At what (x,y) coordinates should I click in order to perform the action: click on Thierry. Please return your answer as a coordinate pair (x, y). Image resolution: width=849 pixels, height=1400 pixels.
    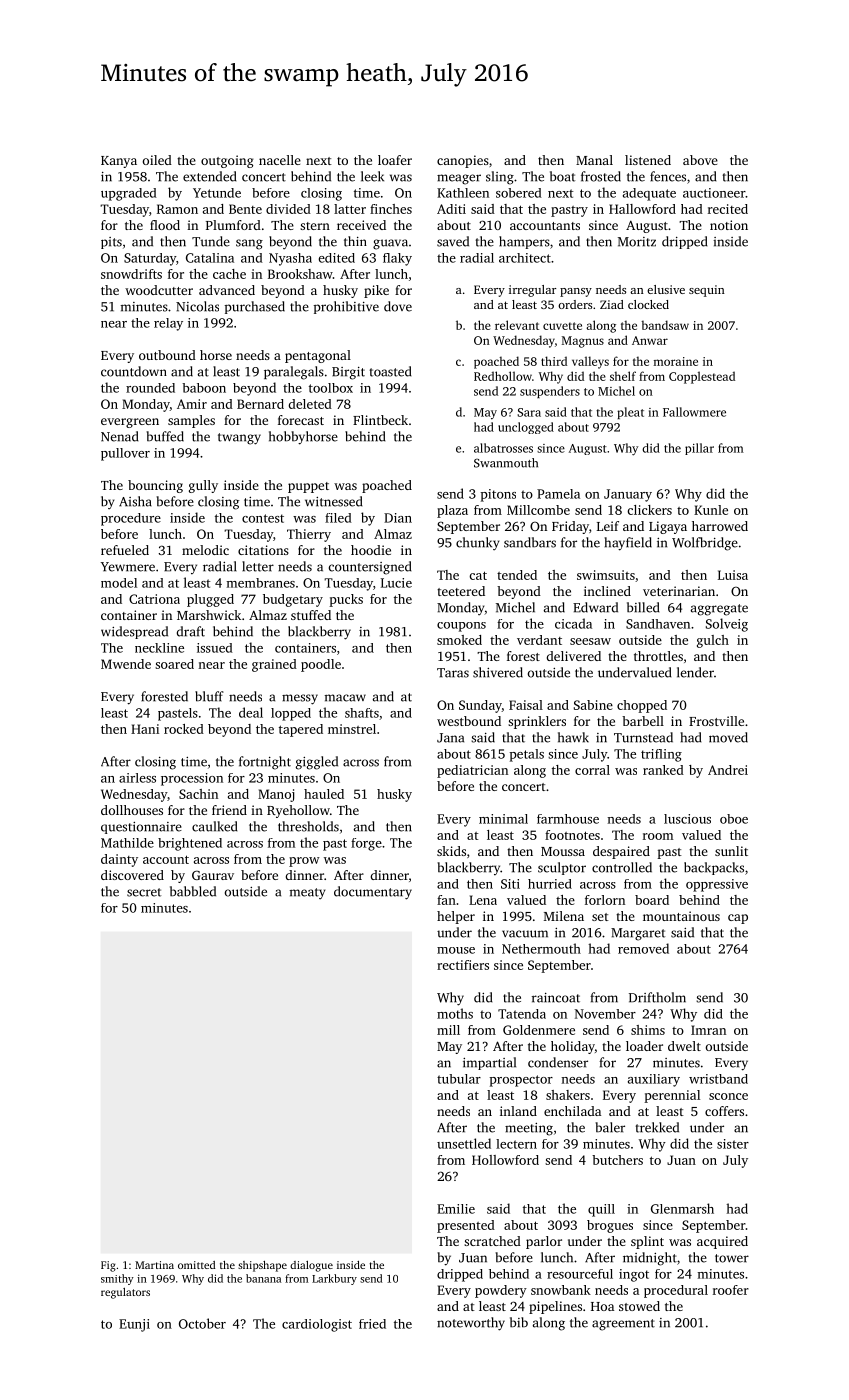
    Looking at the image, I should click on (309, 535).
